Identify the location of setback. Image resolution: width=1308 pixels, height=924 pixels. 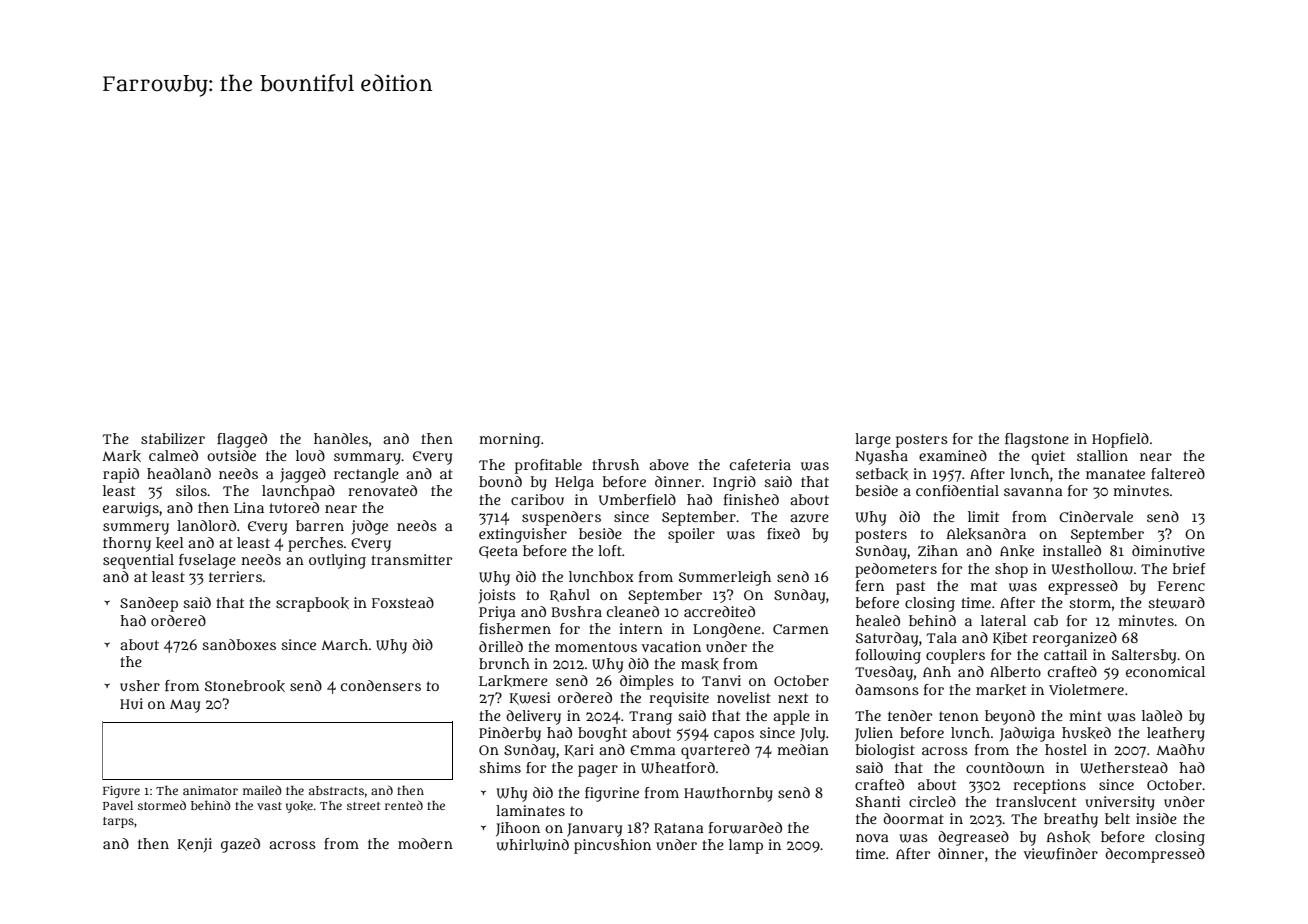
(882, 474).
